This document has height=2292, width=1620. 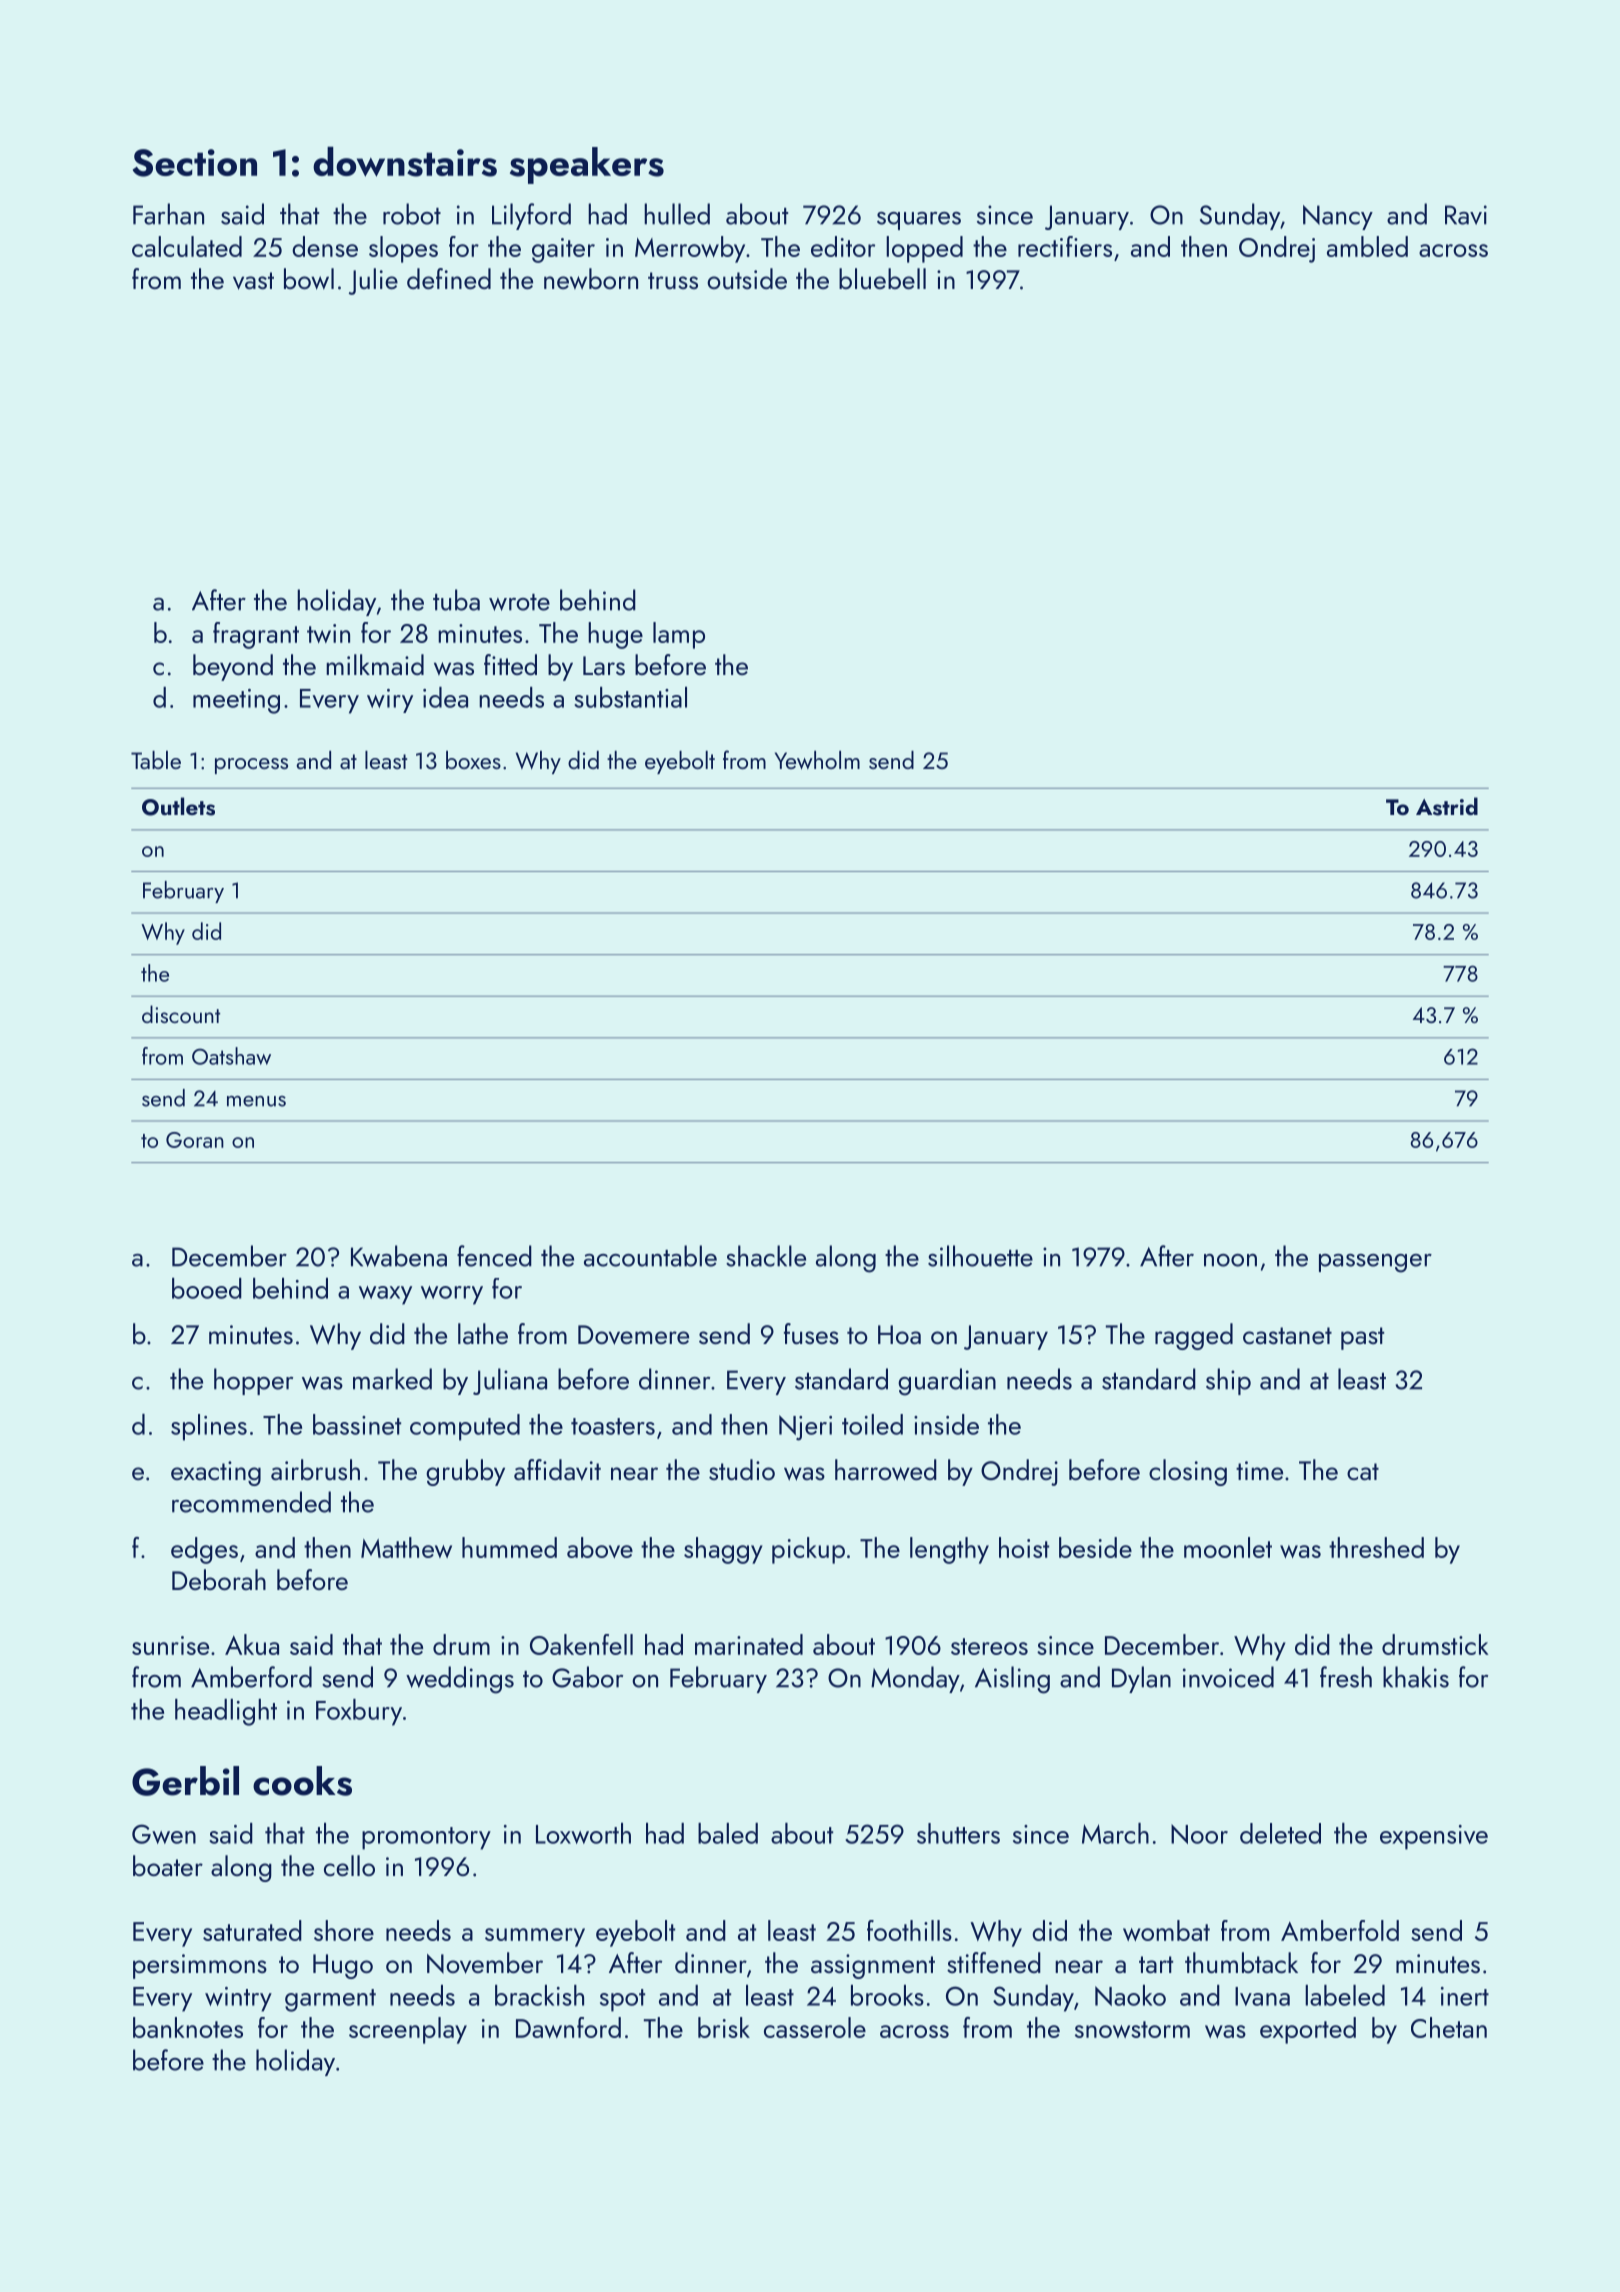 What do you see at coordinates (679, 635) in the document?
I see `lamp` at bounding box center [679, 635].
